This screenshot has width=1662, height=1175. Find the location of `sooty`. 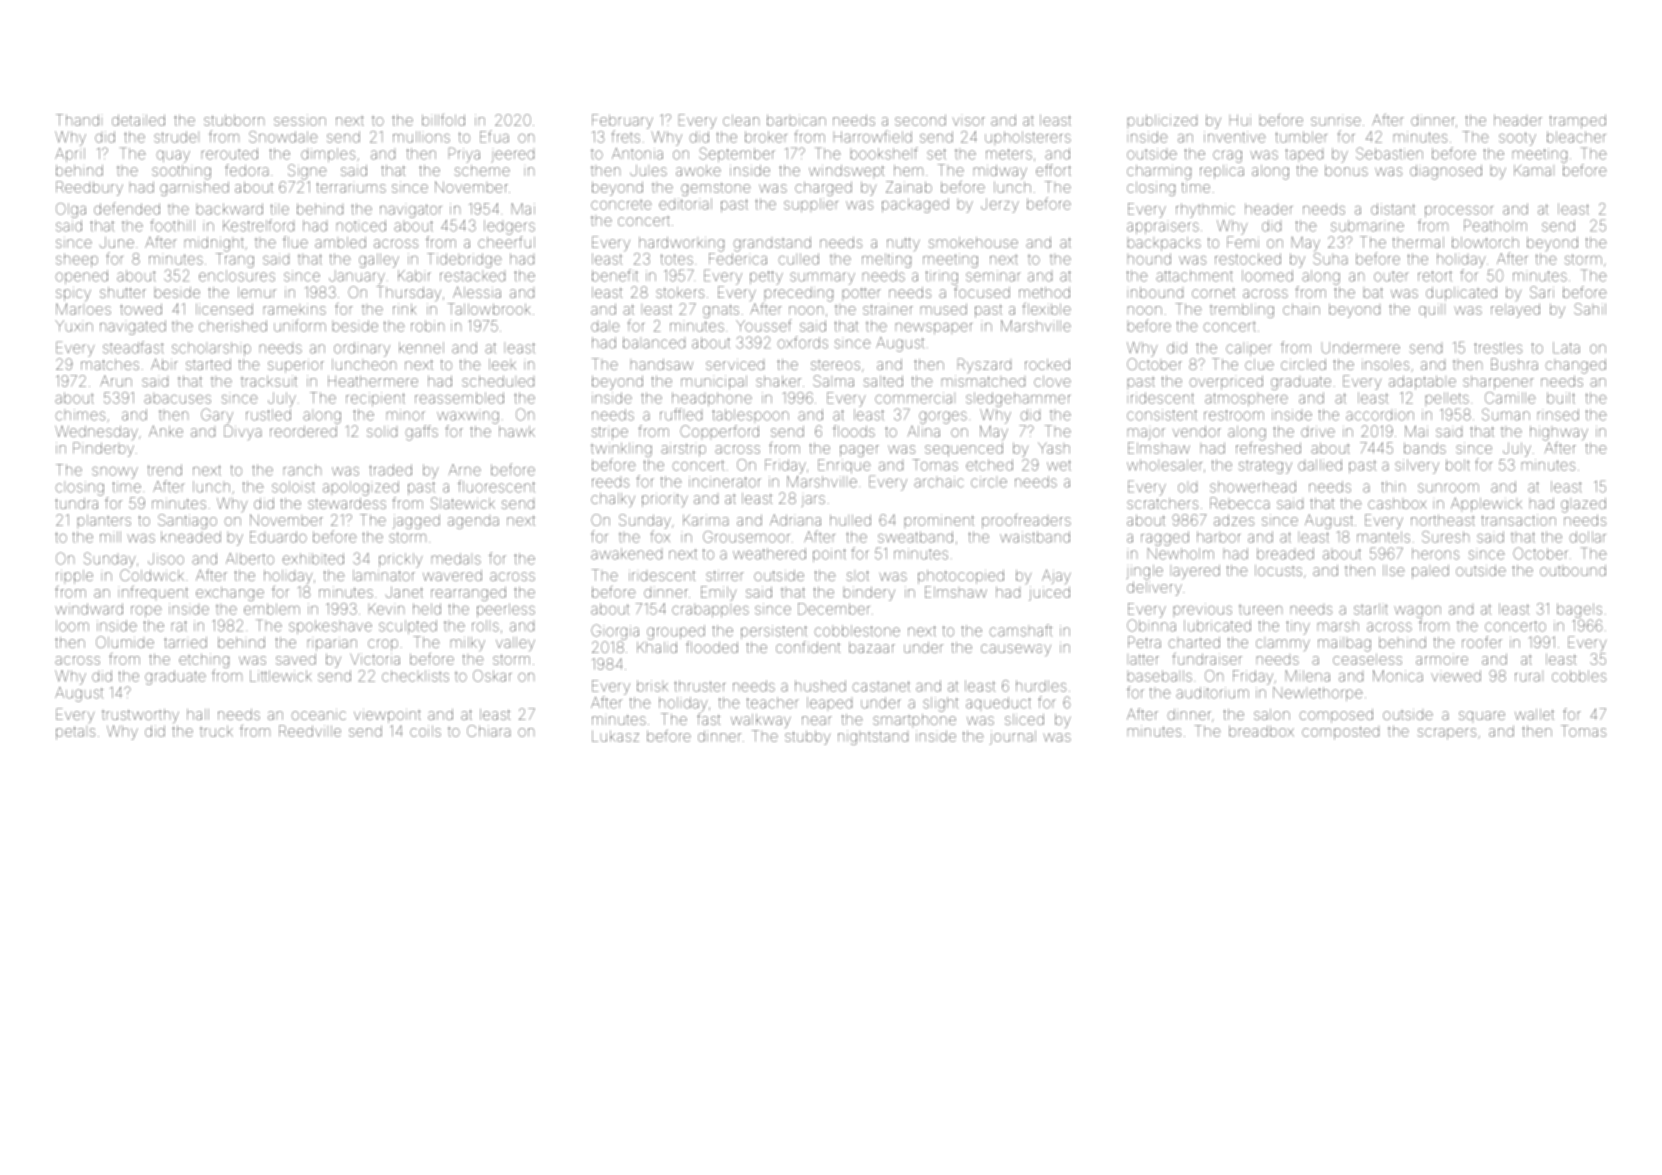

sooty is located at coordinates (1517, 139).
